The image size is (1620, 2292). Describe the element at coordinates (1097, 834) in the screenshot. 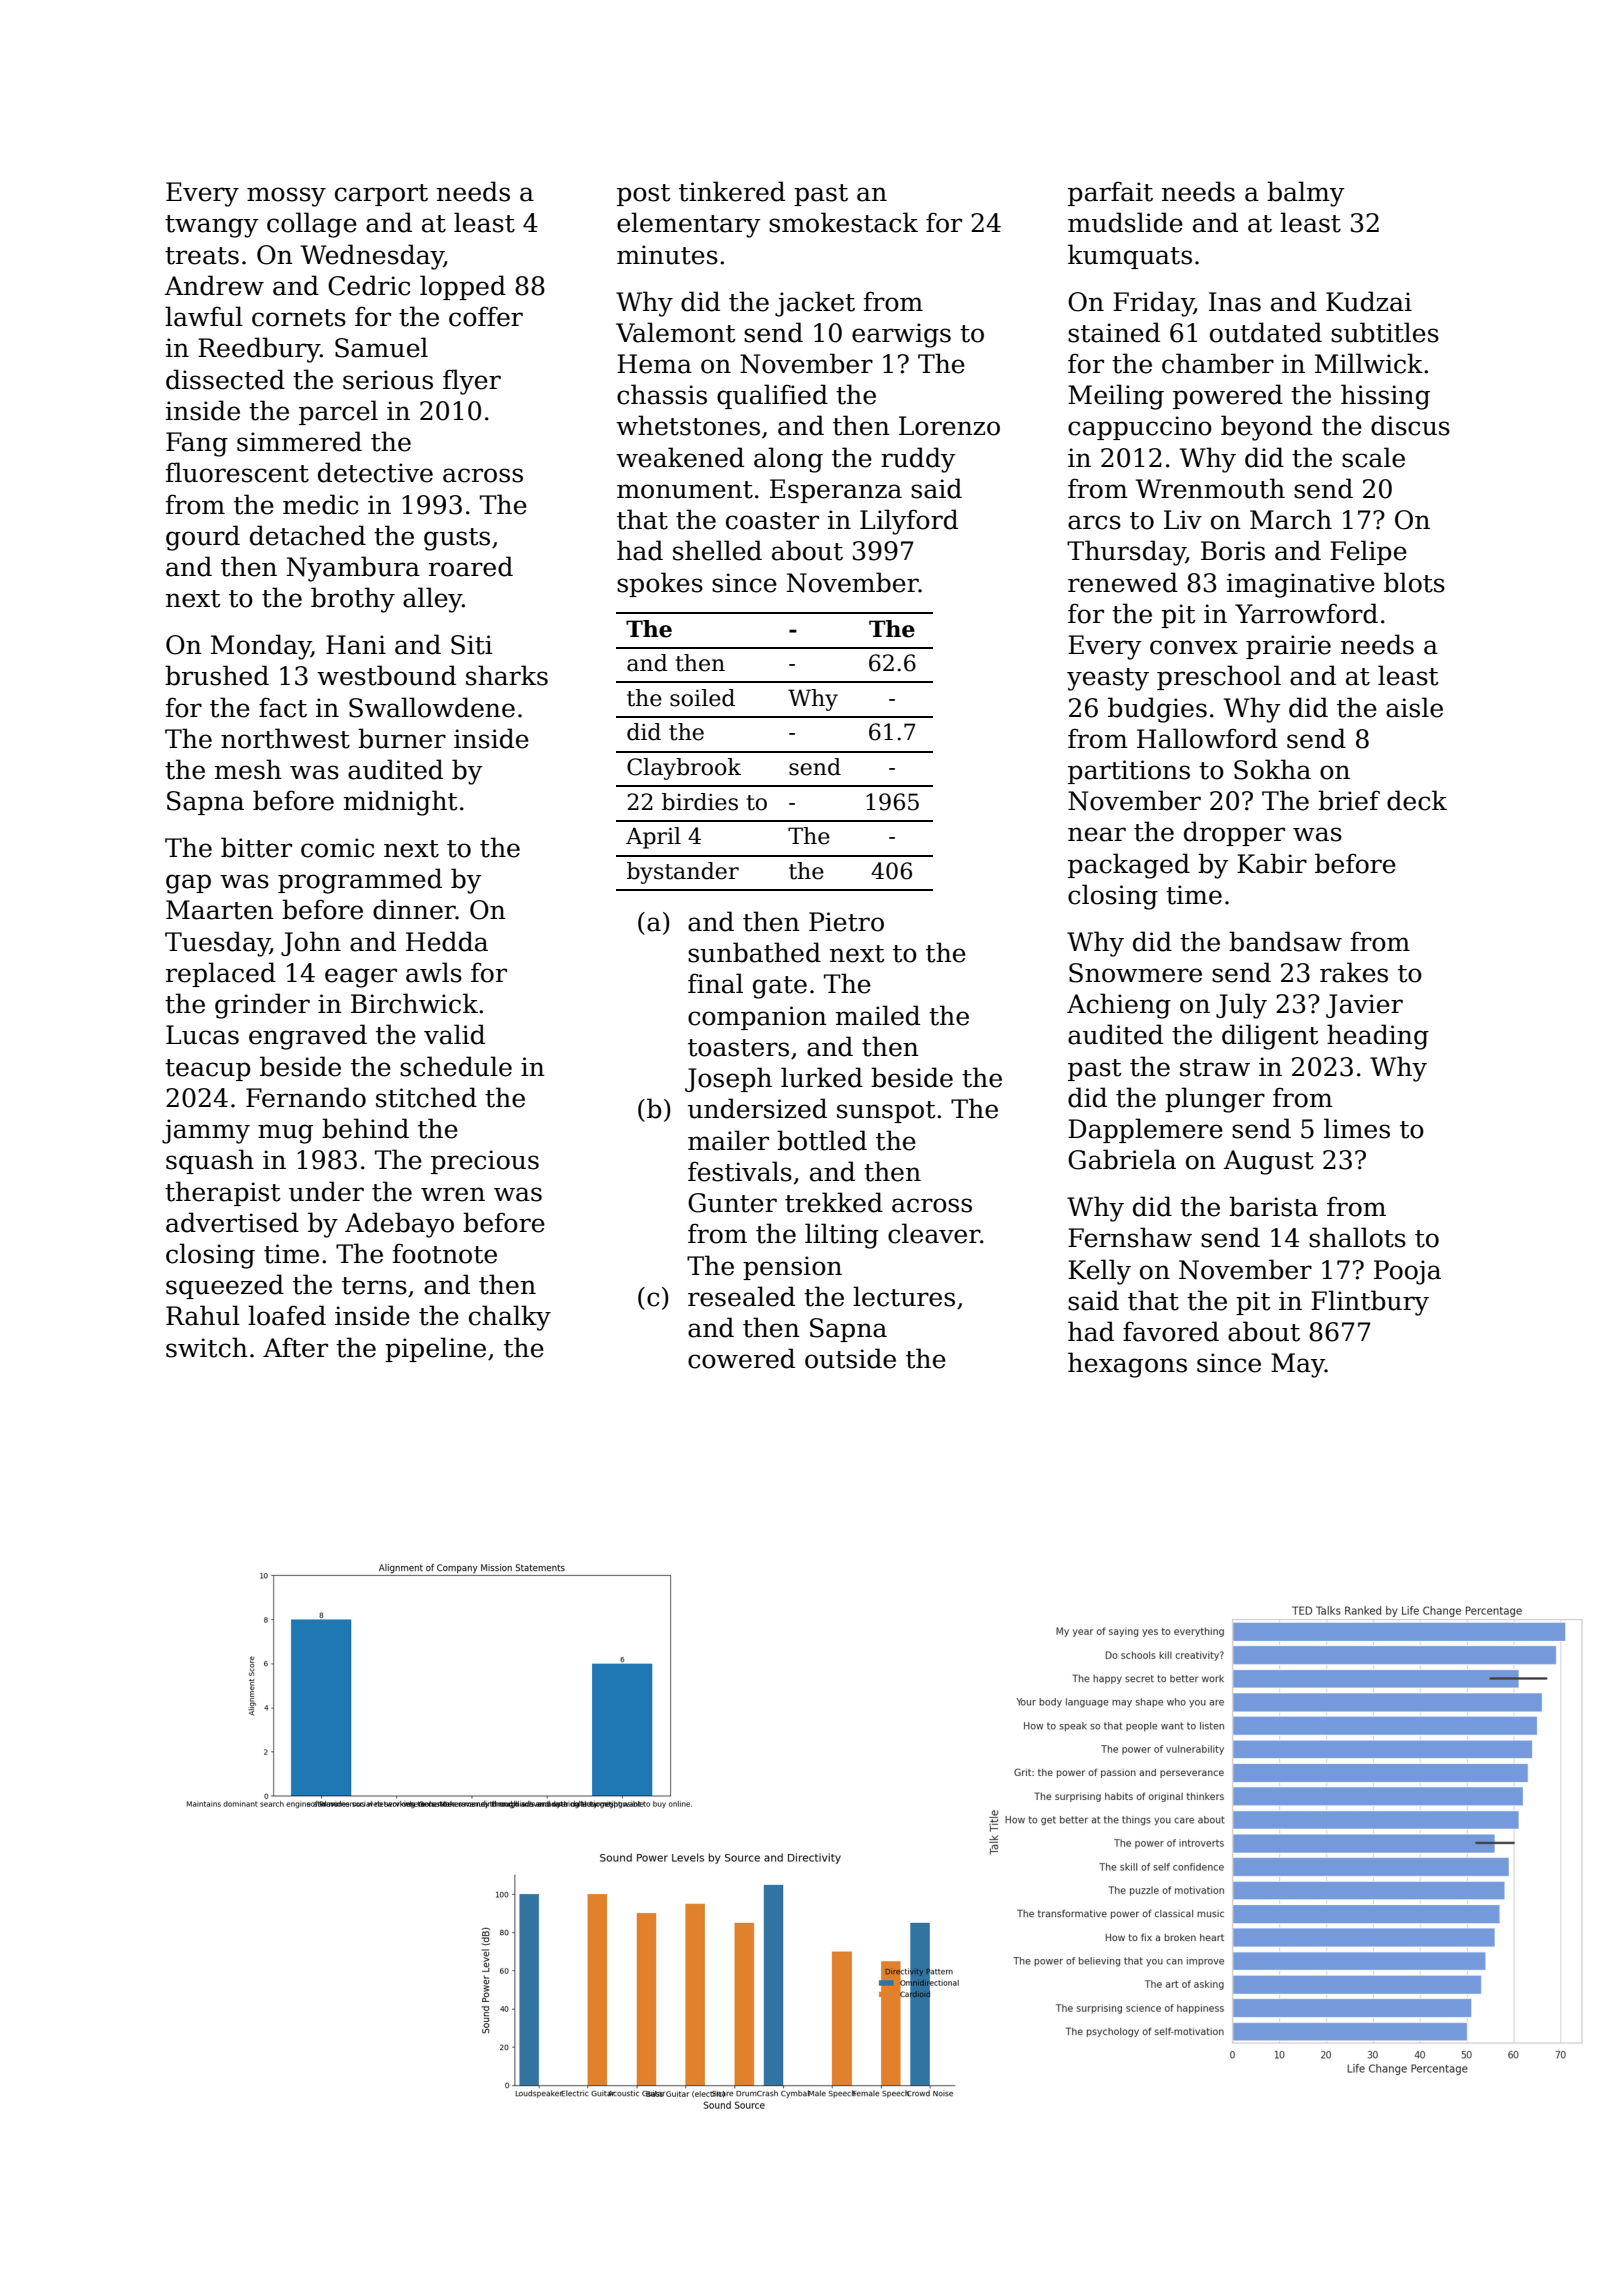

I see `near` at that location.
